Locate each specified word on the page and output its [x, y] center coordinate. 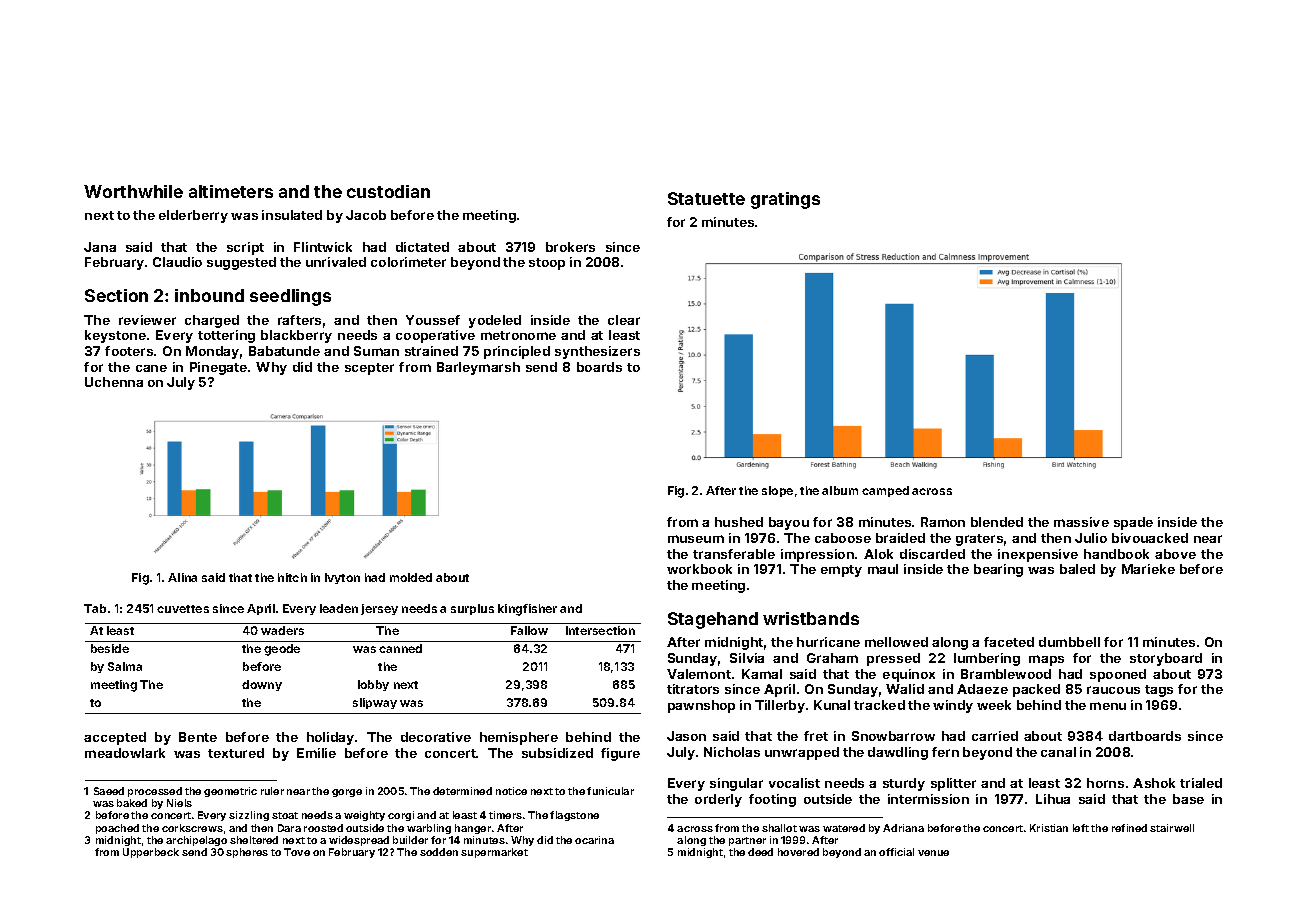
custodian [388, 191]
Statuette [706, 198]
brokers [570, 247]
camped [885, 491]
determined [462, 791]
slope [777, 491]
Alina [182, 577]
